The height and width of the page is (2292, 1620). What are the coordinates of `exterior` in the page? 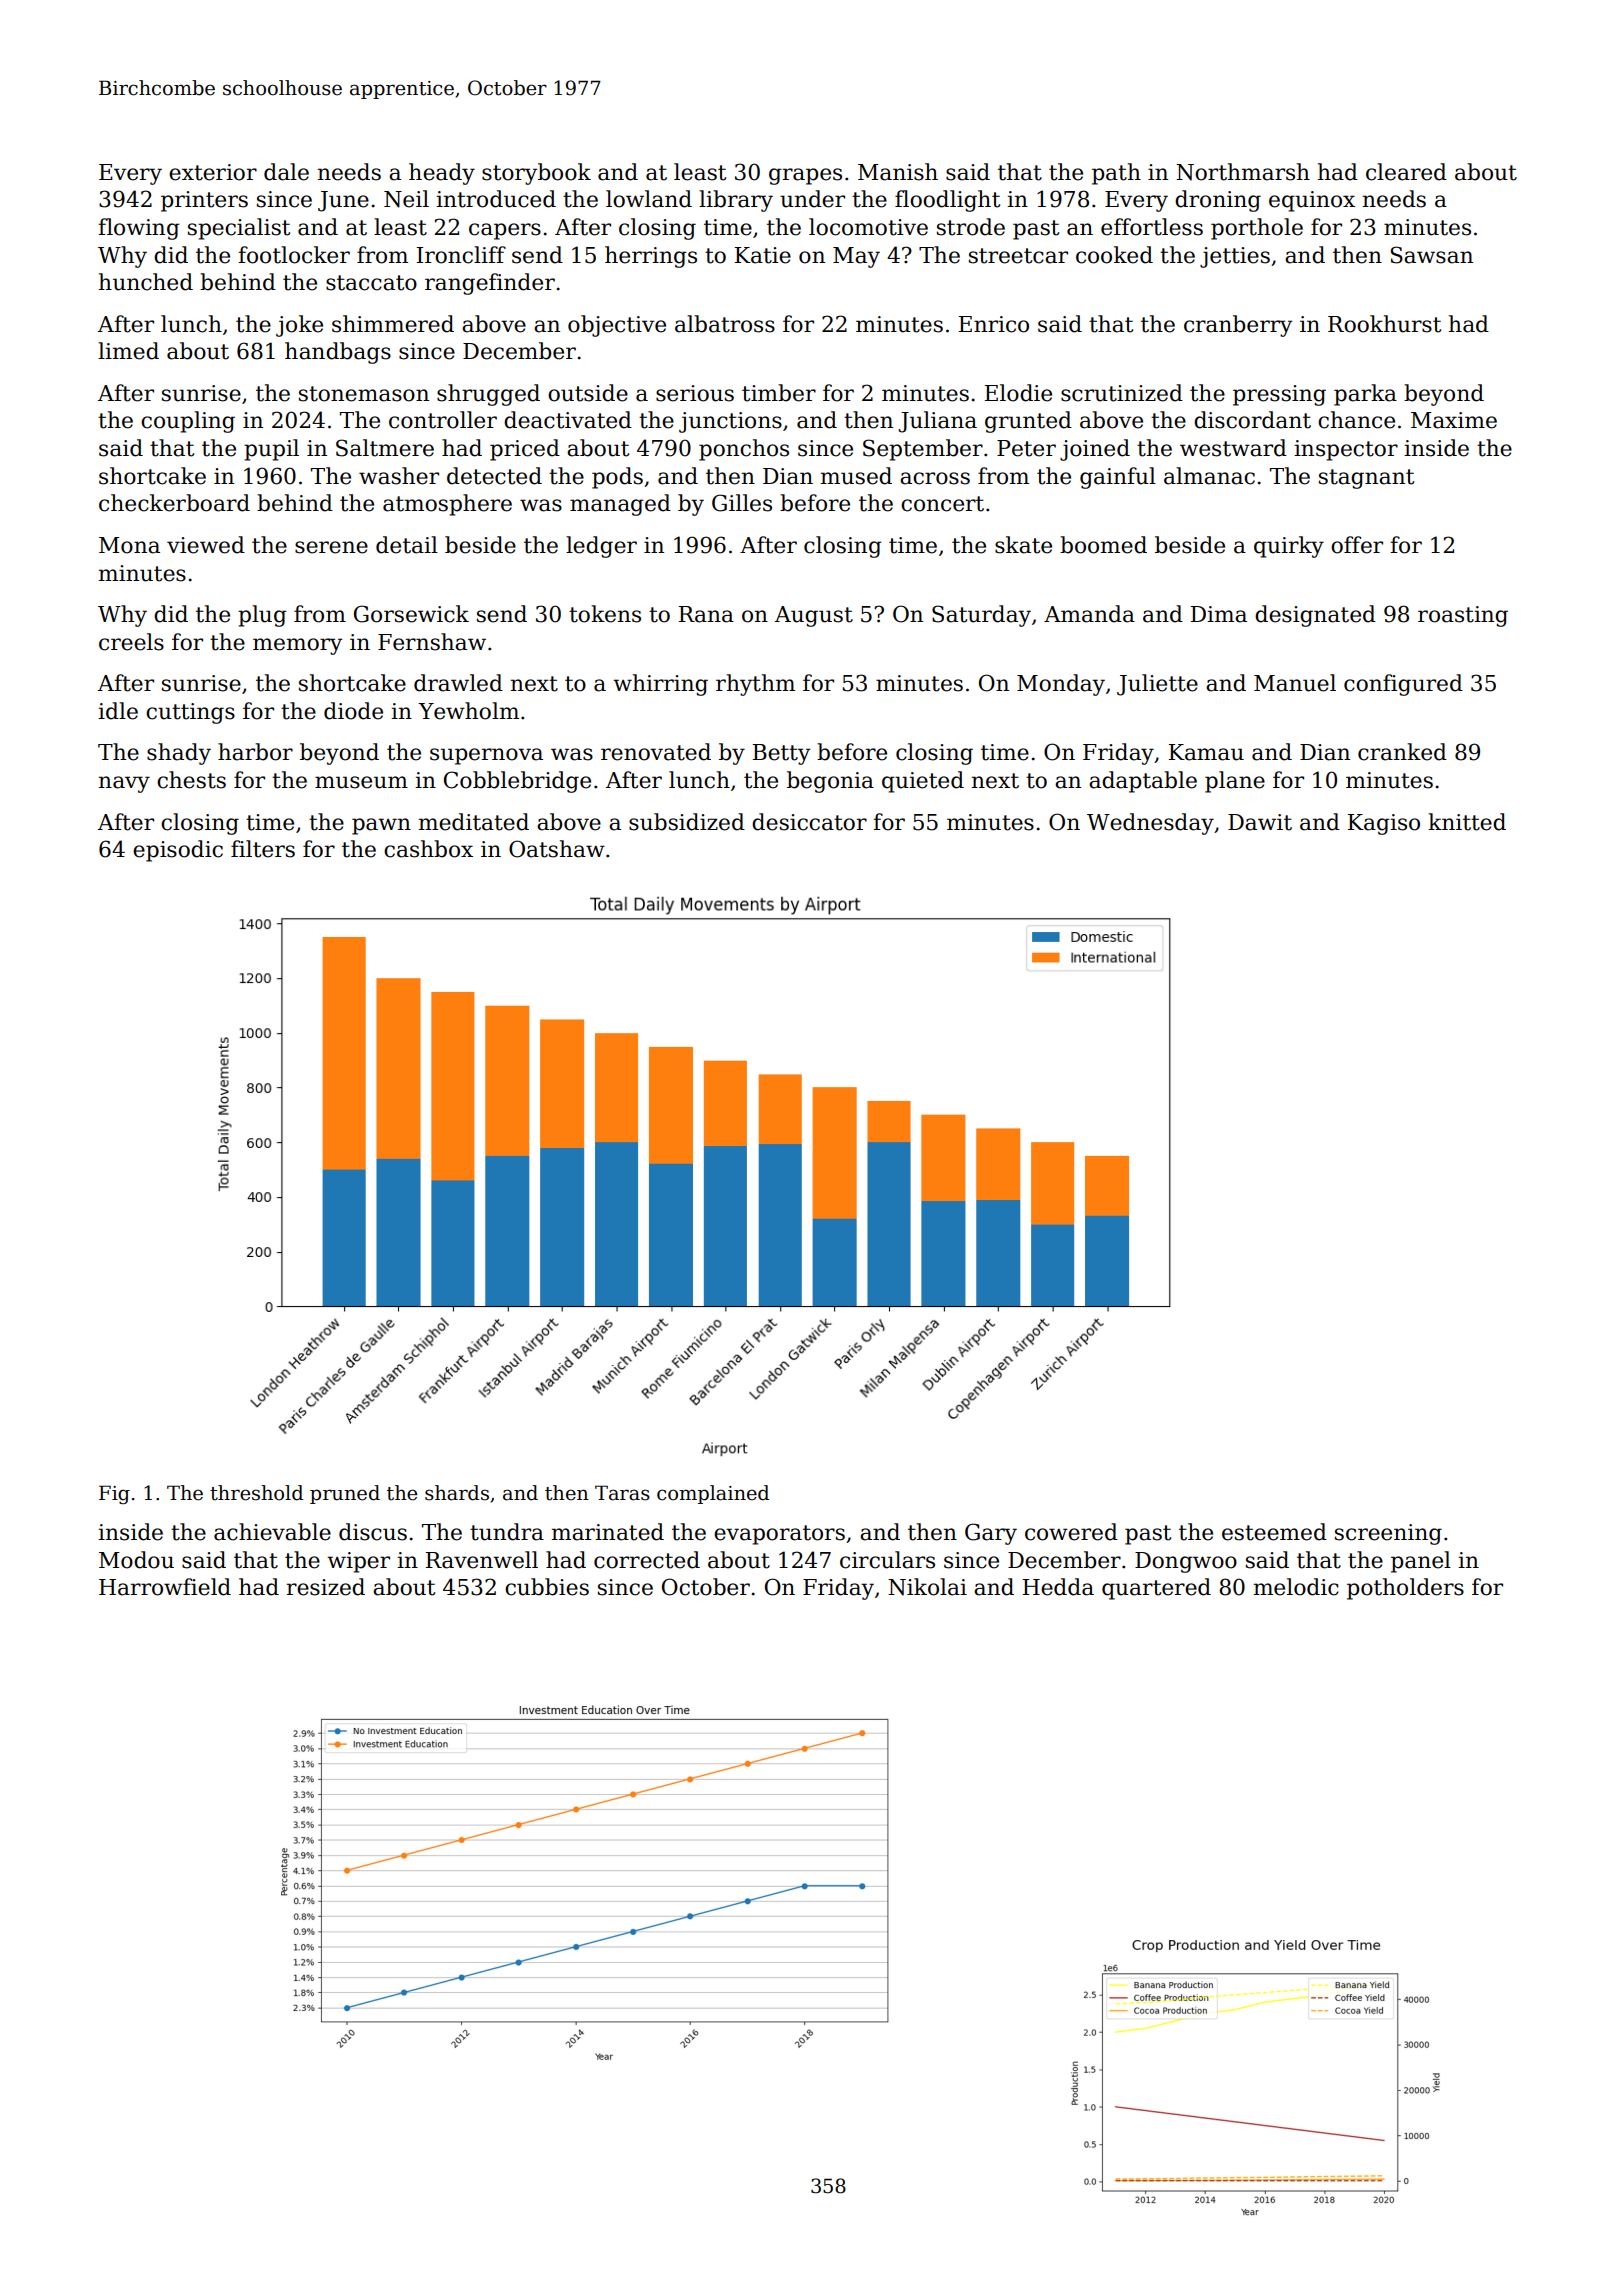 It's located at (213, 172).
